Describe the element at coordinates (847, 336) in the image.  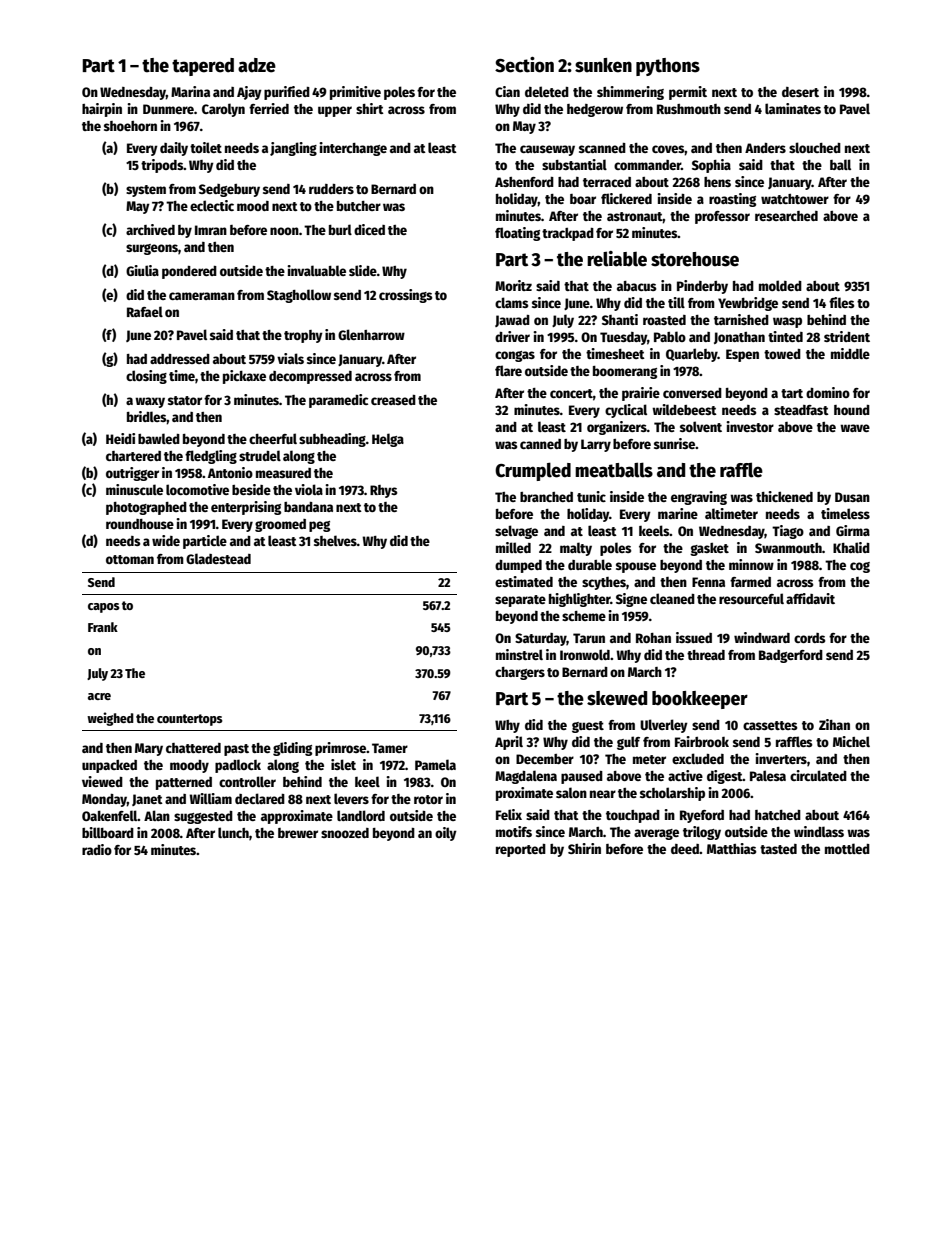
I see `strident` at that location.
